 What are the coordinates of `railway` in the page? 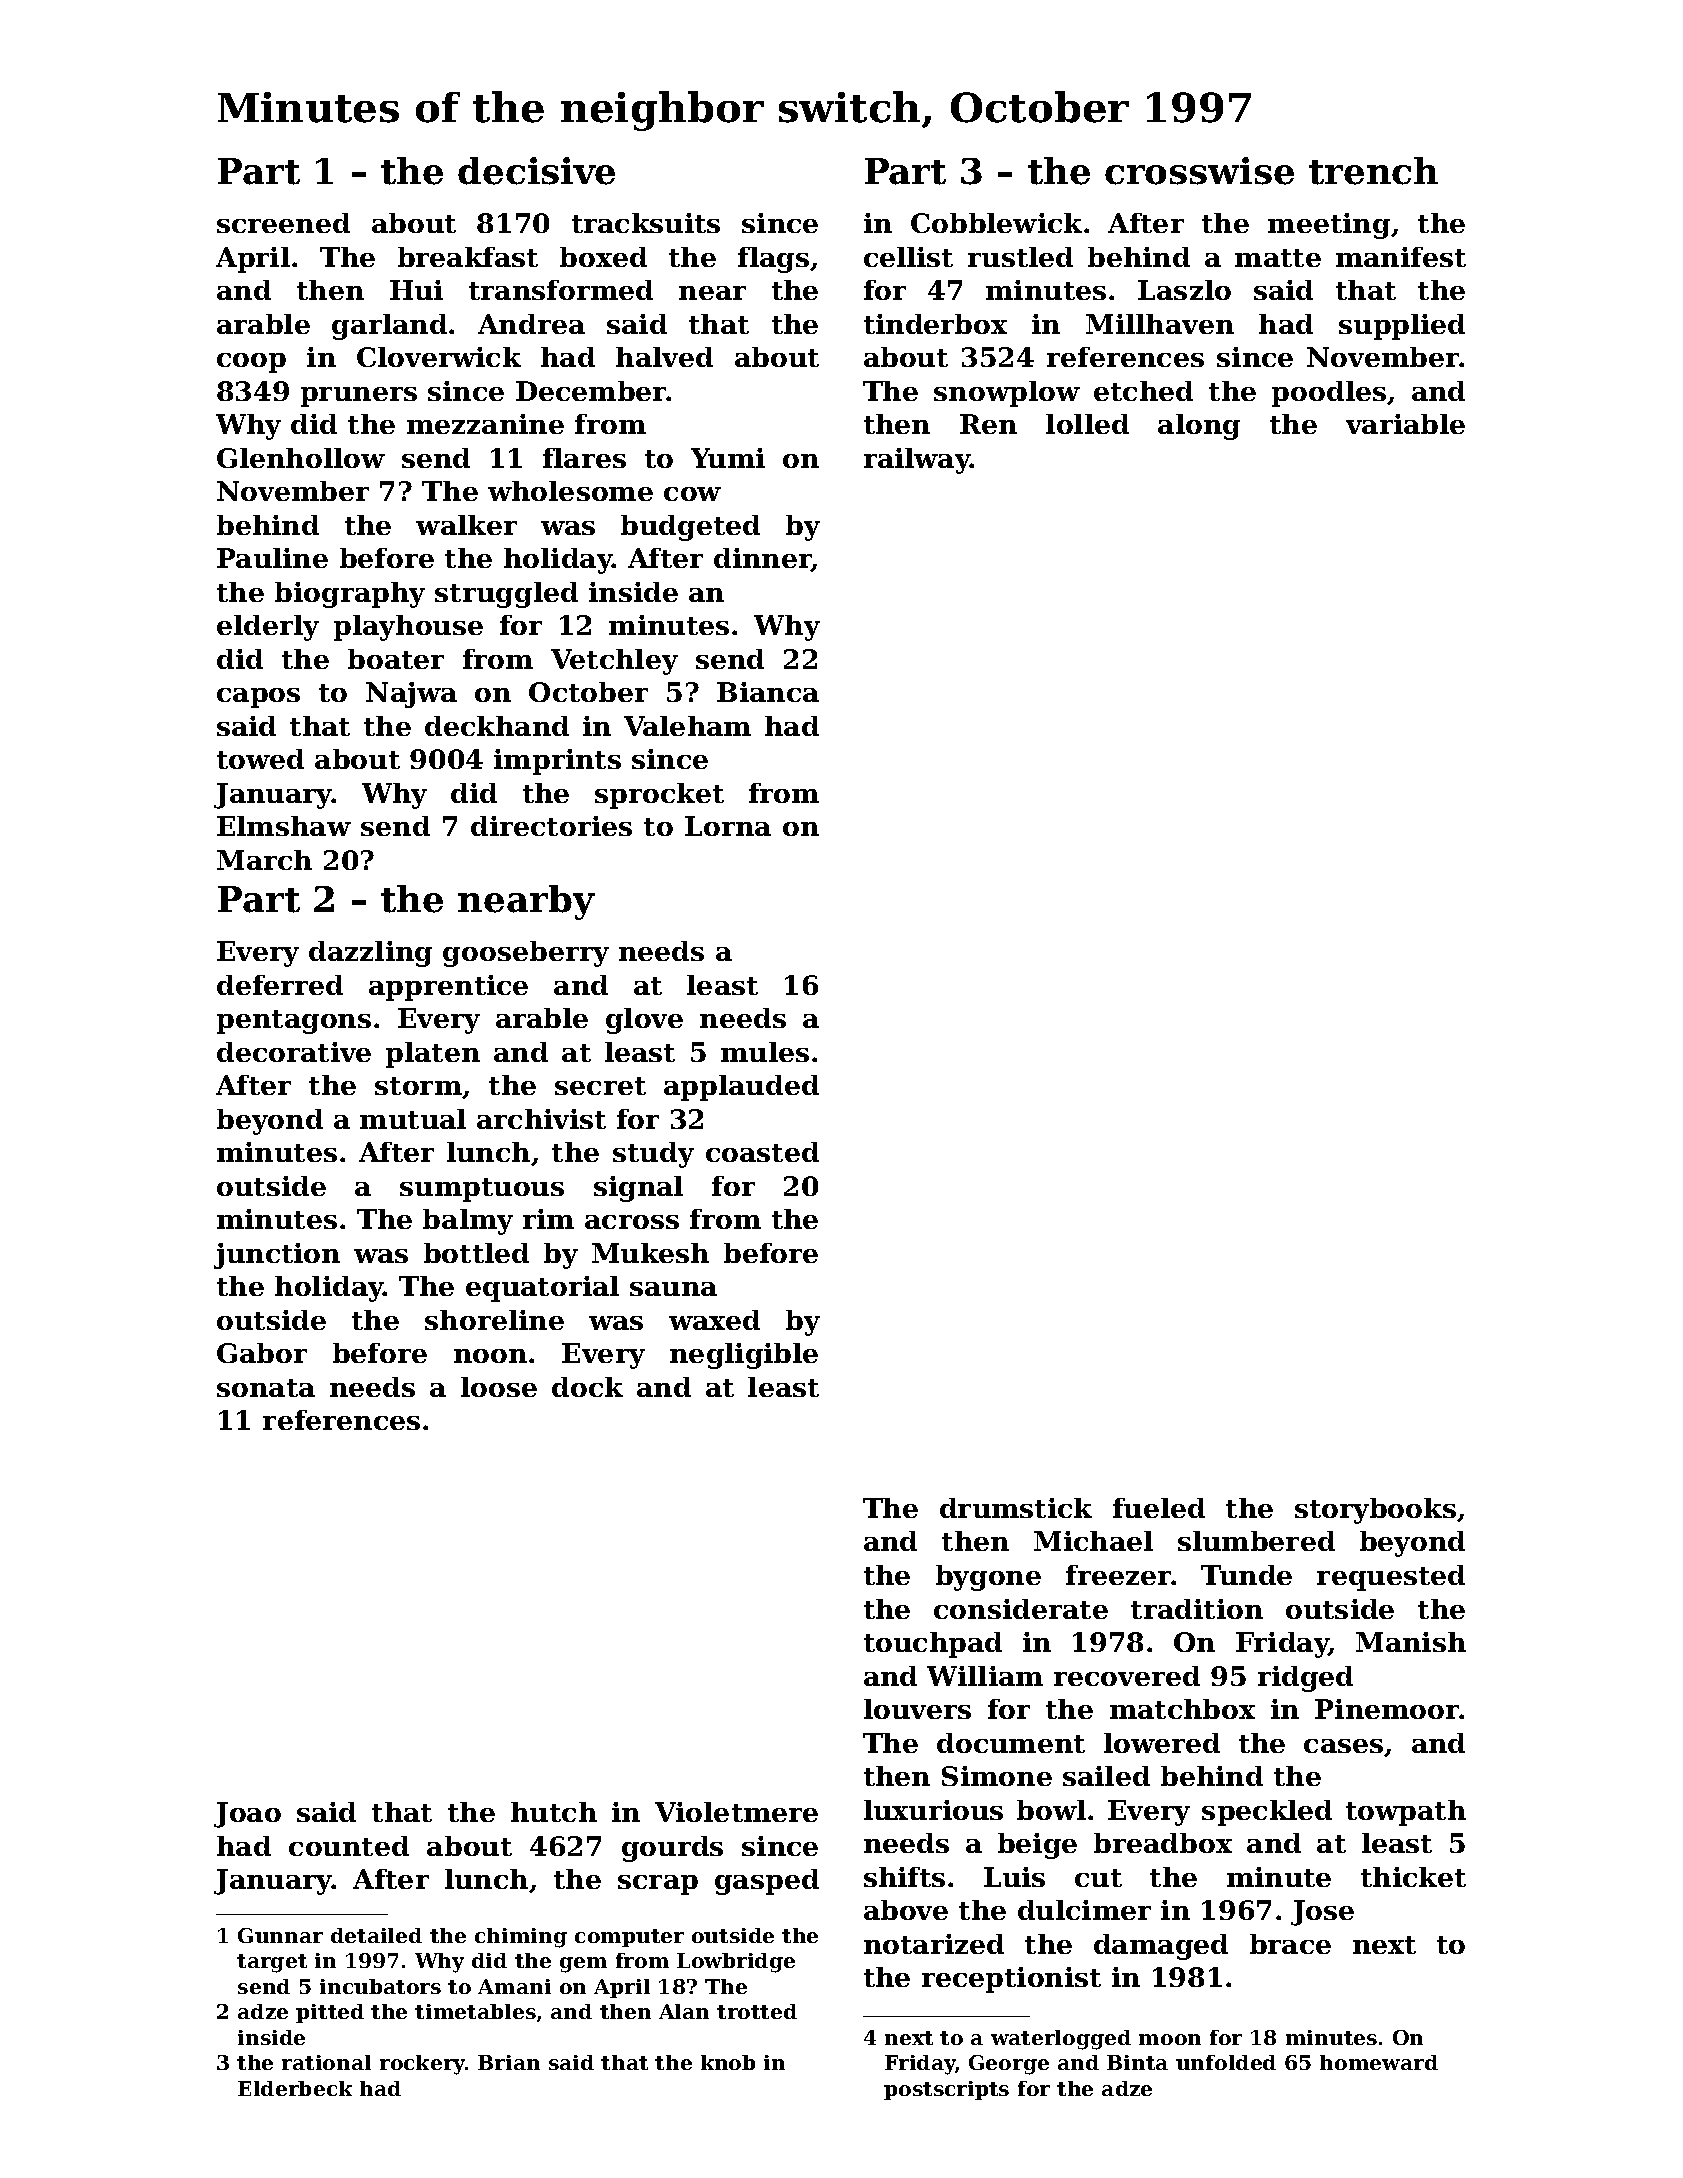 It's located at (917, 461).
